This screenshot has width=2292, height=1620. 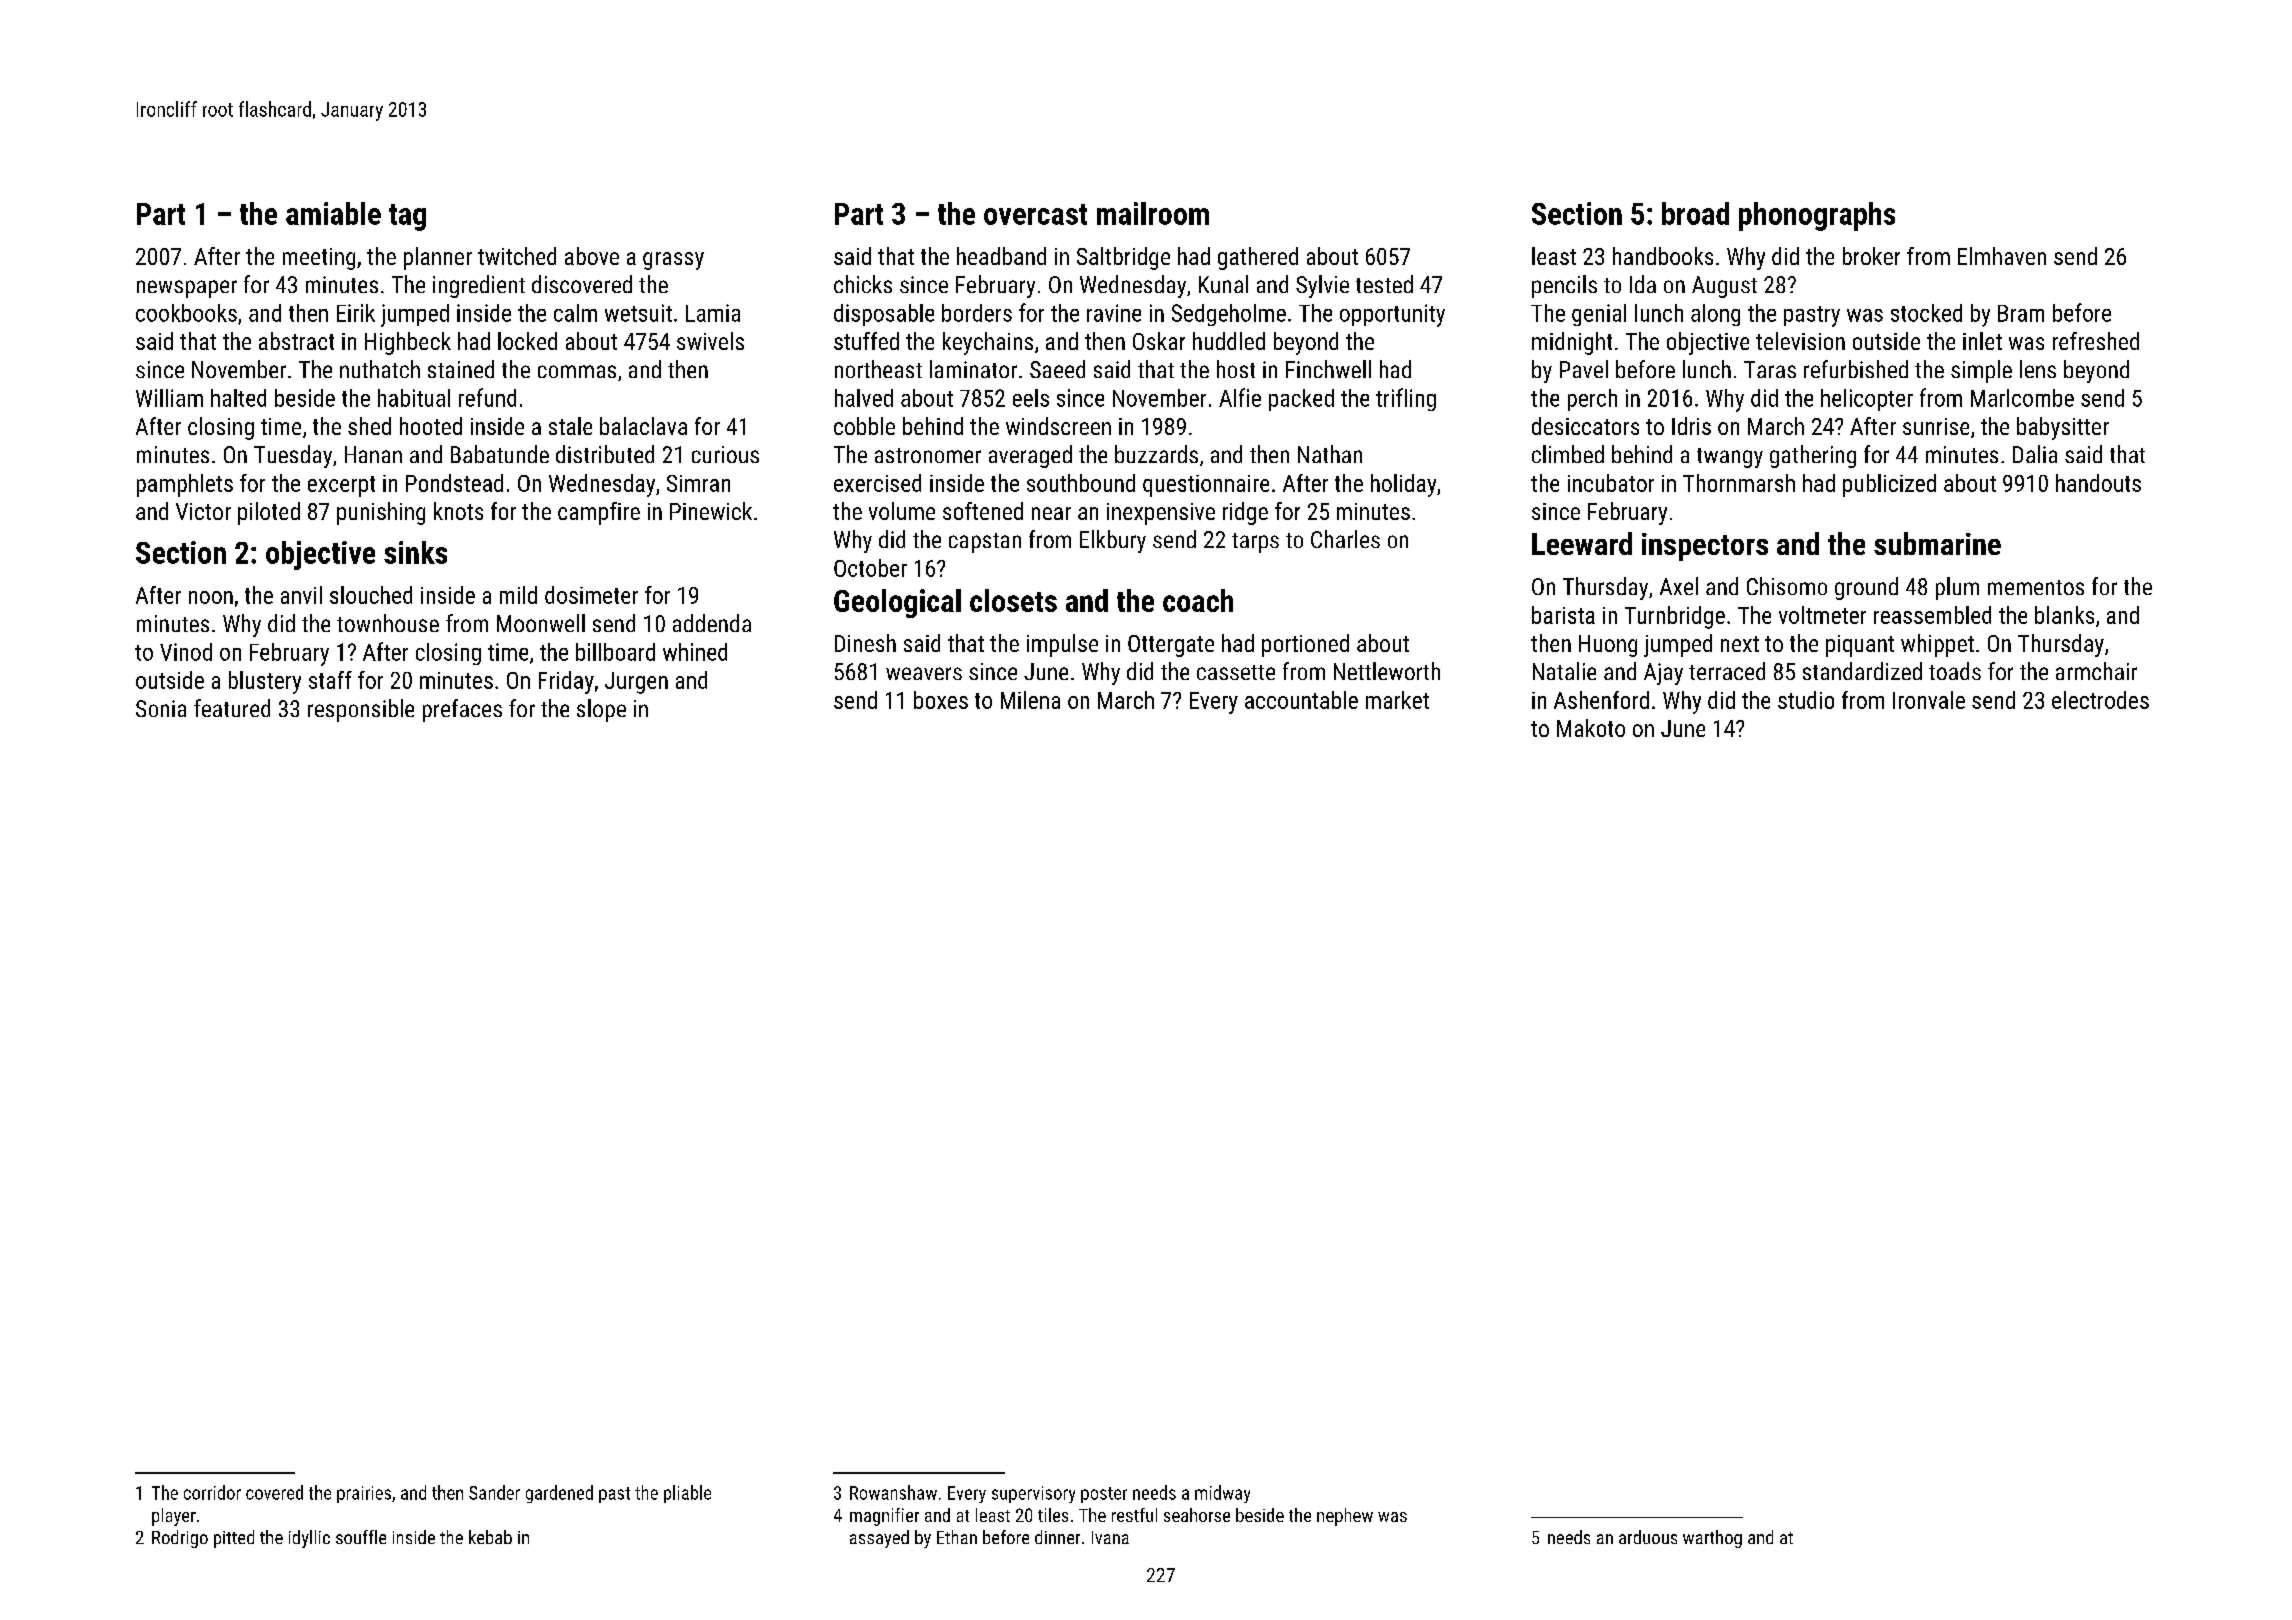 What do you see at coordinates (161, 708) in the screenshot?
I see `Sonia` at bounding box center [161, 708].
